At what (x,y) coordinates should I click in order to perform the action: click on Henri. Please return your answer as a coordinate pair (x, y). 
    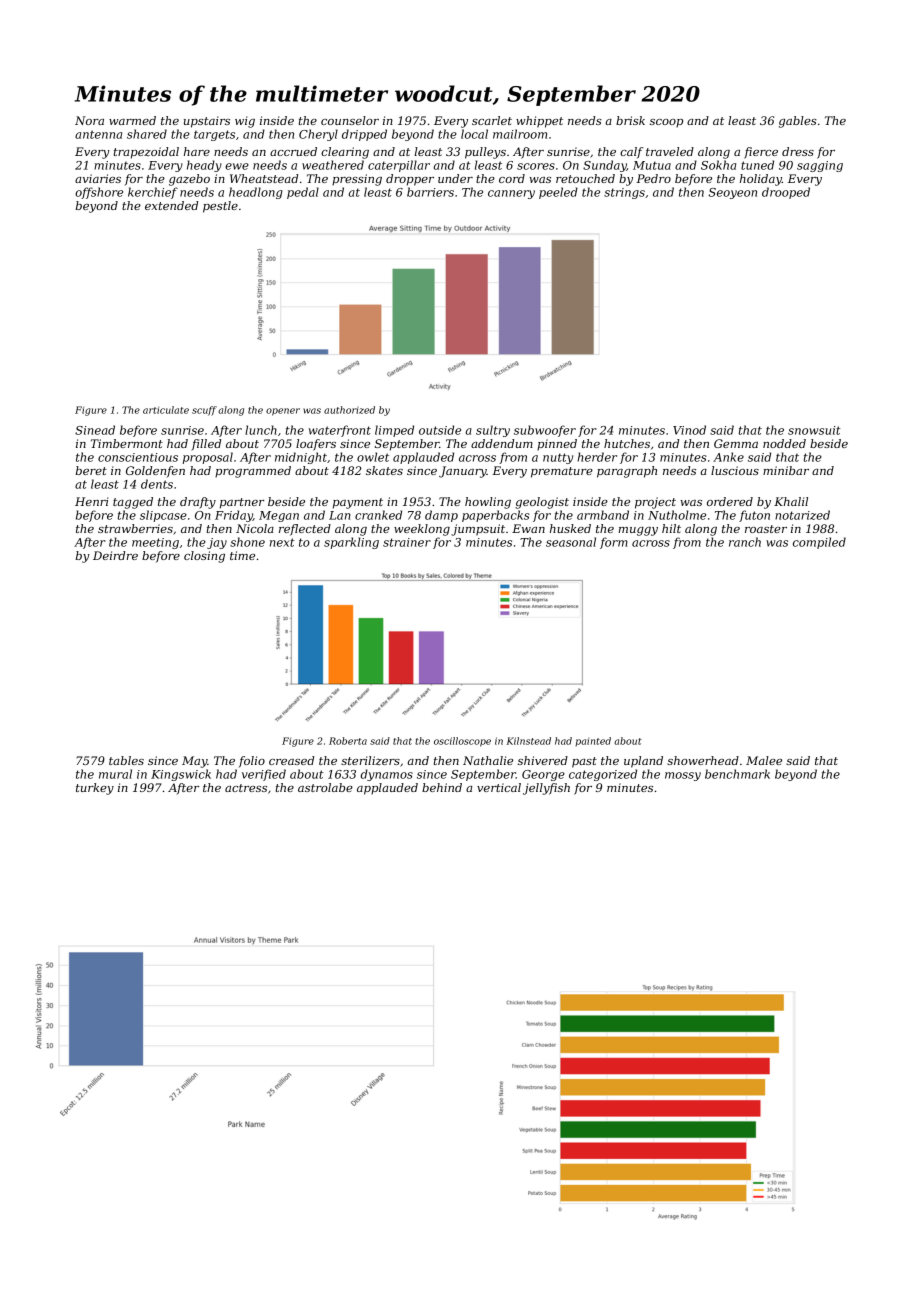
    Looking at the image, I should click on (91, 501).
